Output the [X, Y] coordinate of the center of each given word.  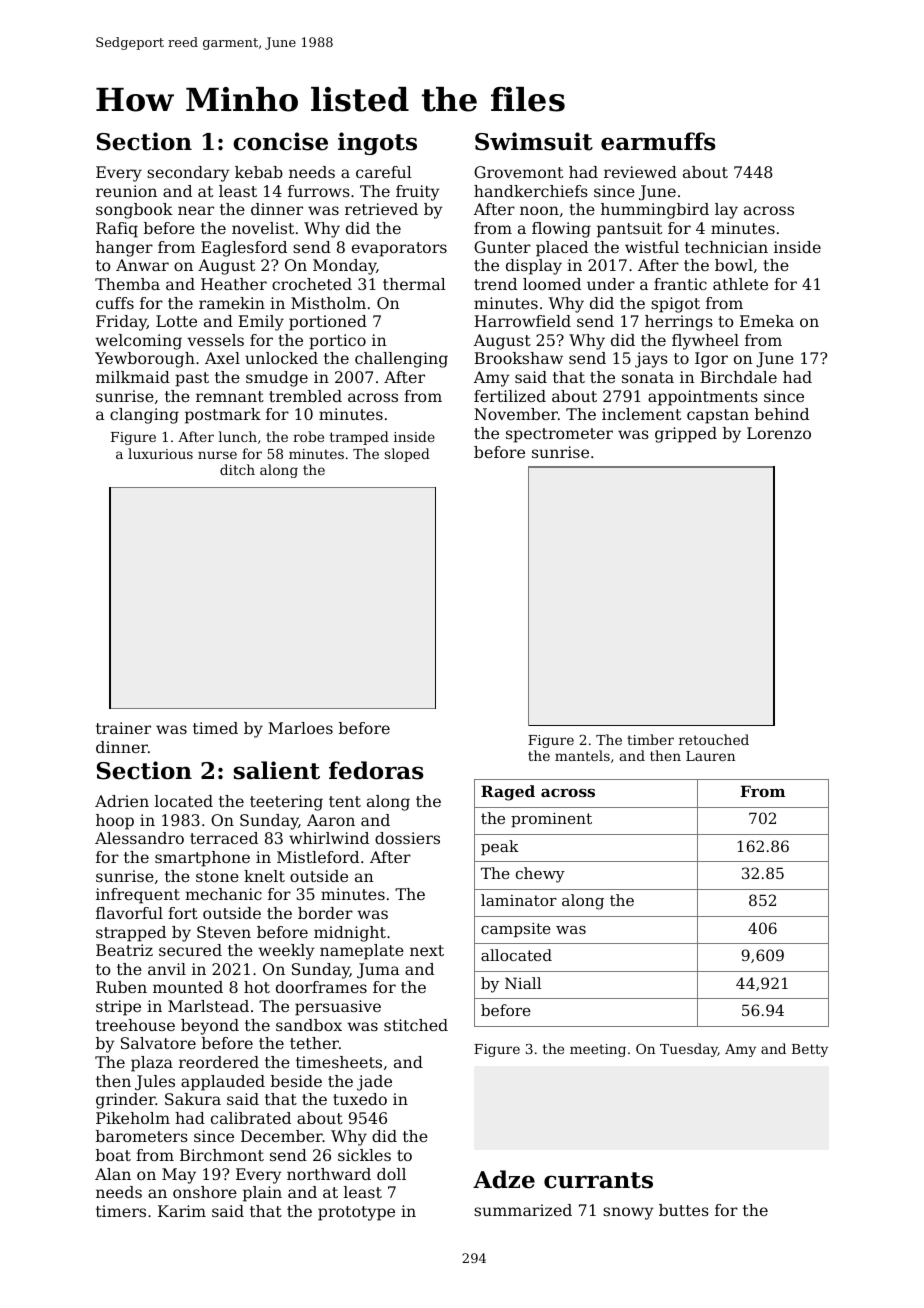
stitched [416, 1025]
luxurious [160, 453]
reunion [126, 191]
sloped [407, 455]
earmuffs [658, 141]
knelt [264, 876]
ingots [377, 143]
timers [121, 1211]
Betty [810, 1050]
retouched [714, 739]
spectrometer [559, 435]
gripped [686, 435]
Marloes [300, 728]
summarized [523, 1210]
